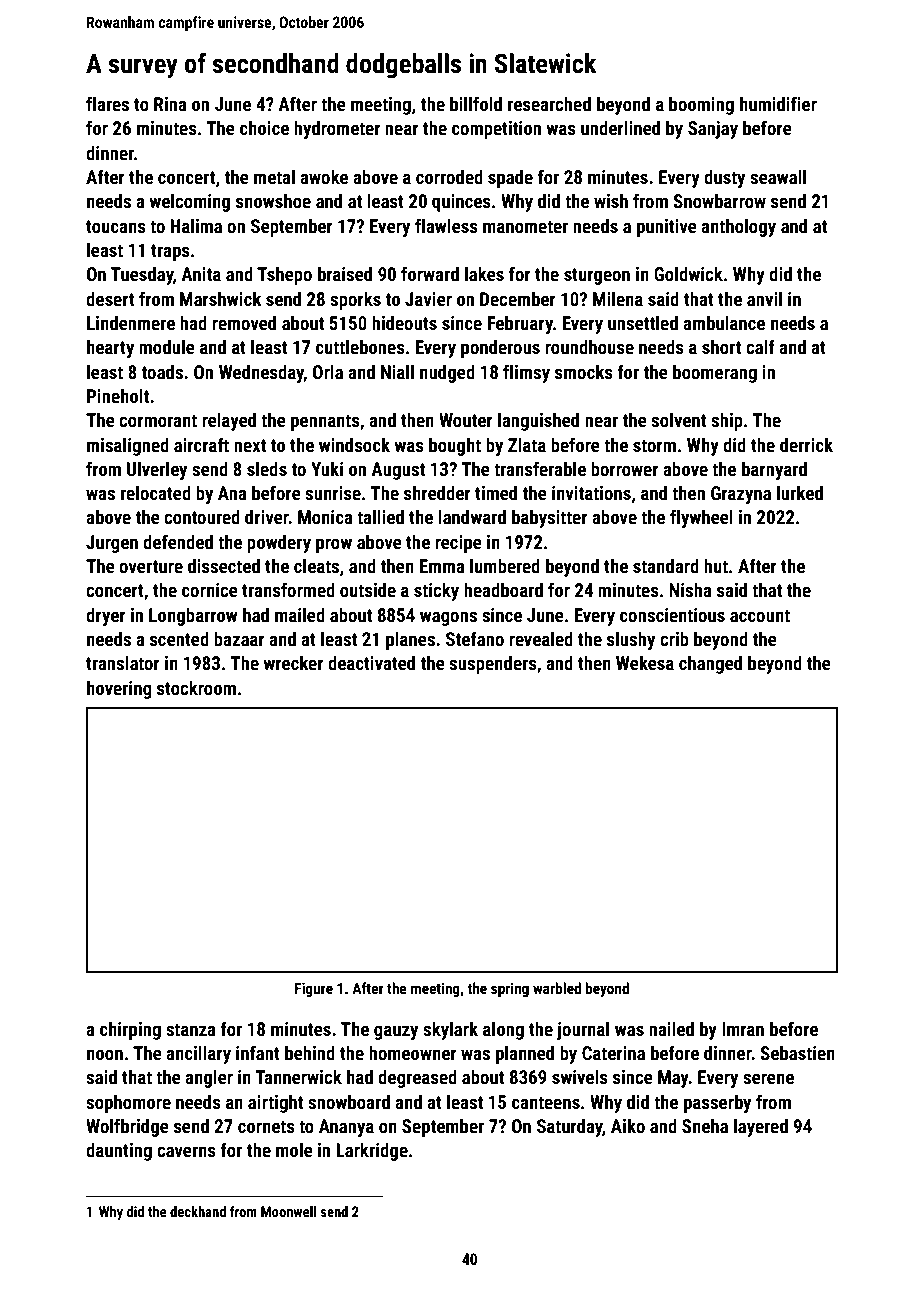 The height and width of the screenshot is (1314, 924). I want to click on toads, so click(162, 371).
